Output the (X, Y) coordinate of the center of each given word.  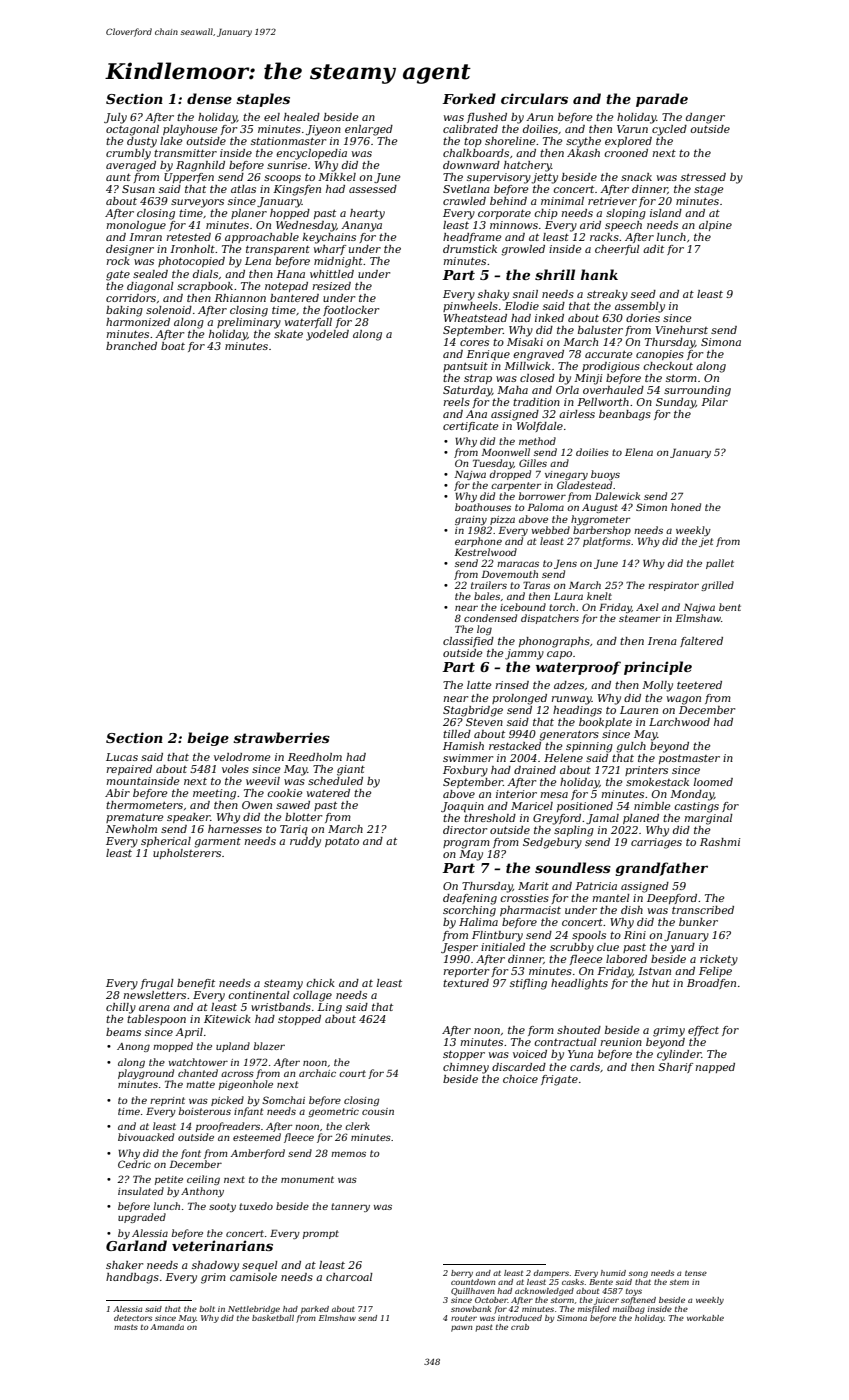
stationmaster (288, 141)
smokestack (657, 782)
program (466, 844)
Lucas (122, 757)
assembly (640, 307)
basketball (273, 1318)
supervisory (499, 178)
